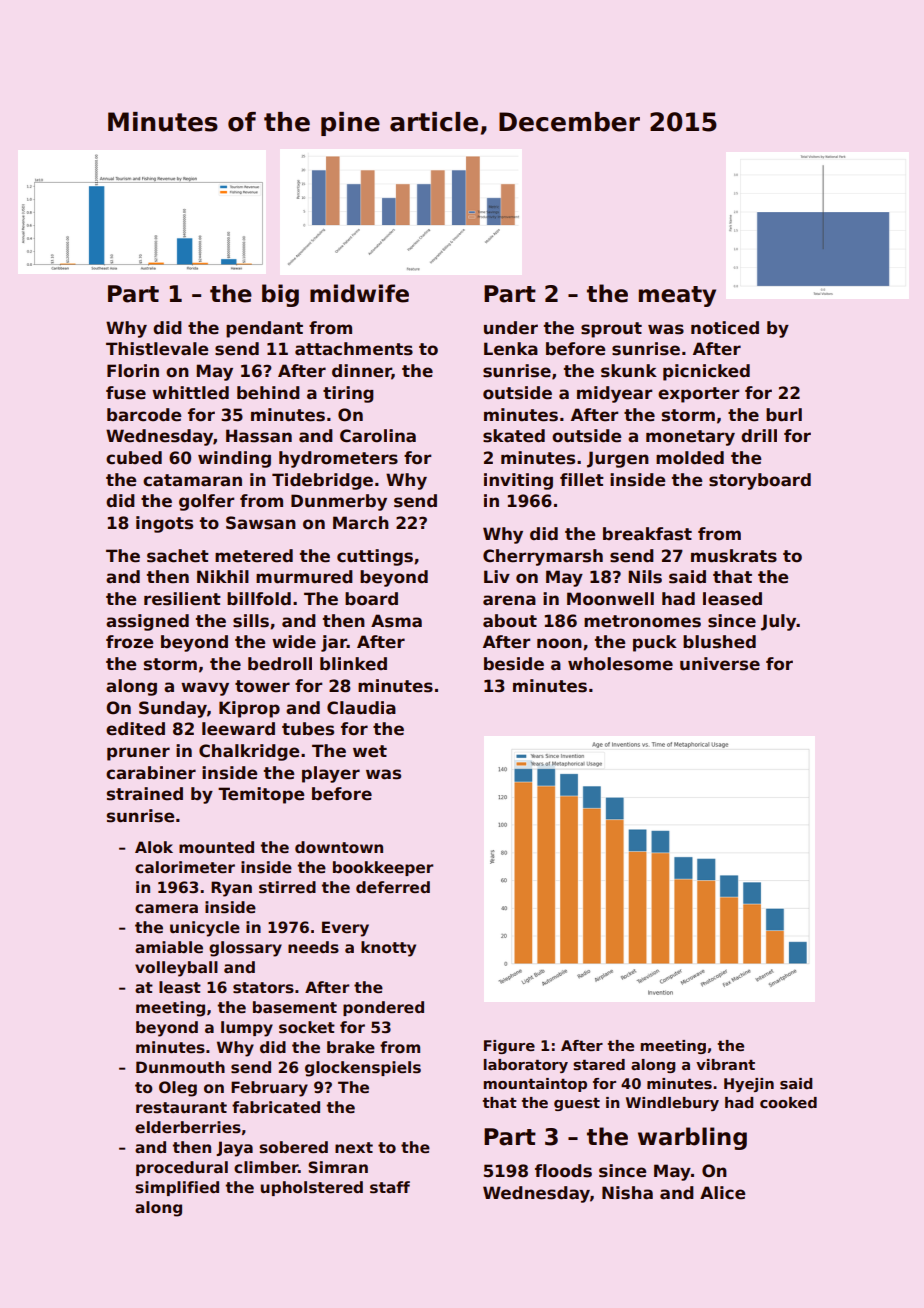  Describe the element at coordinates (784, 415) in the screenshot. I see `burl` at that location.
